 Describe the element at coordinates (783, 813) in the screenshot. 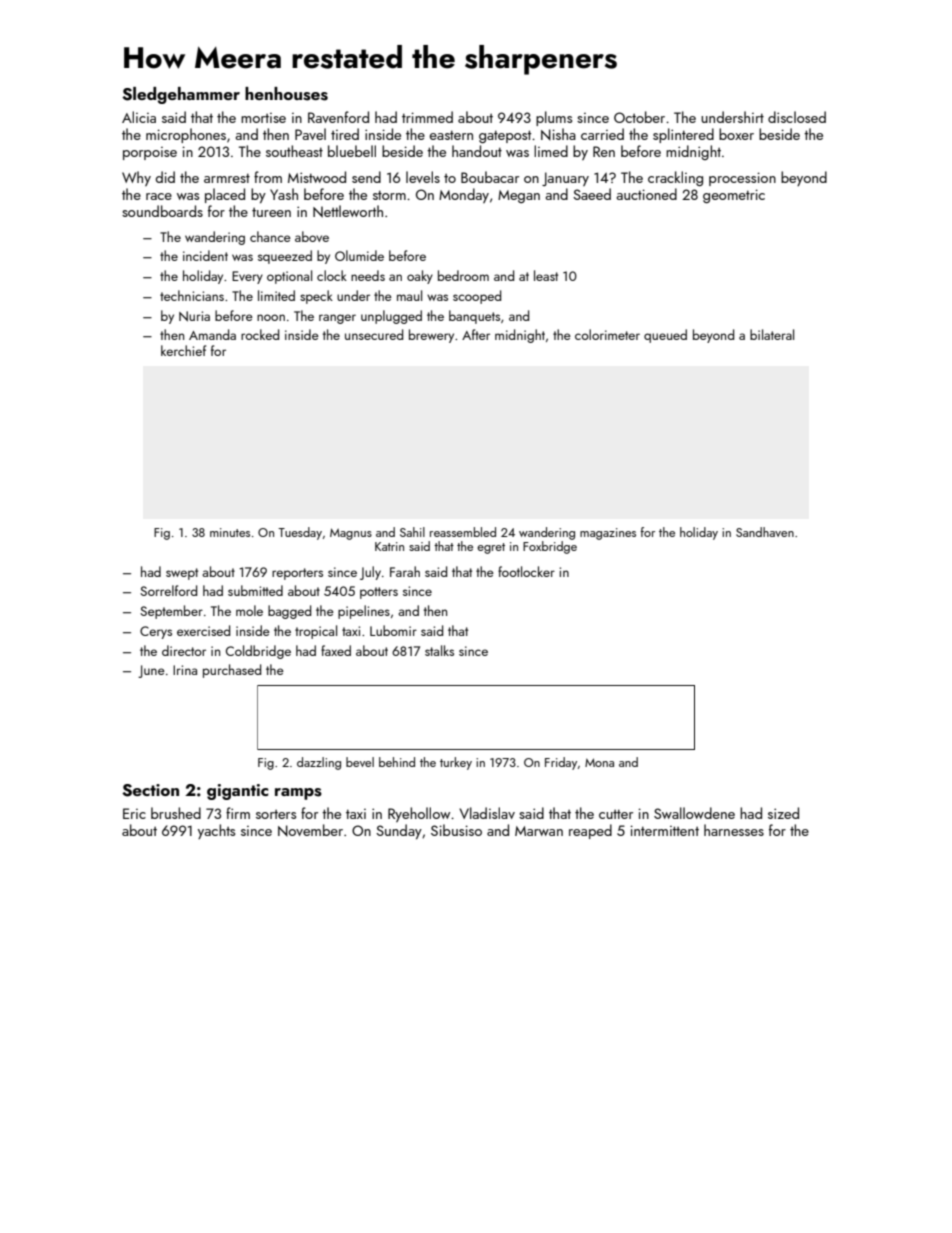

I see `sized` at that location.
